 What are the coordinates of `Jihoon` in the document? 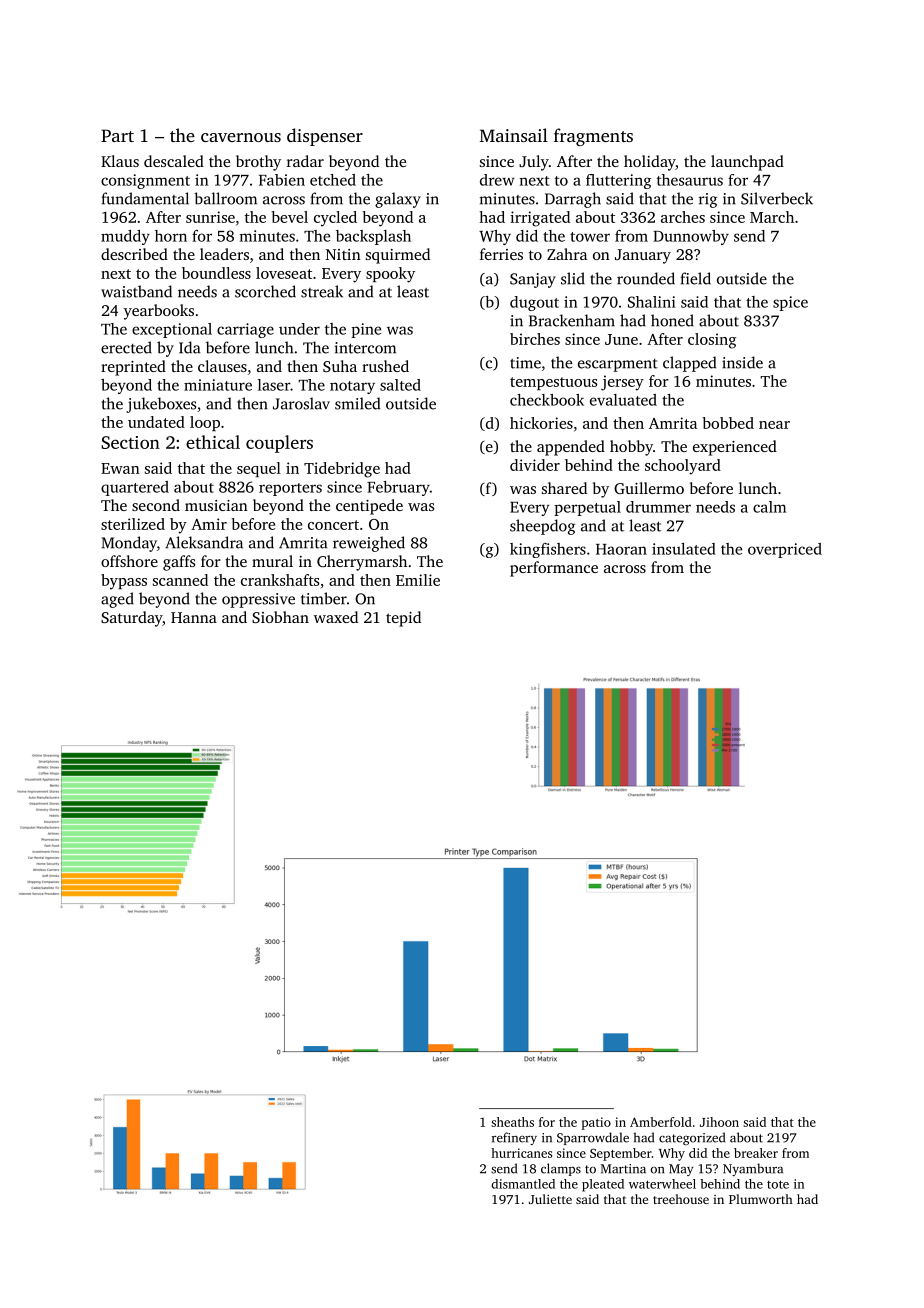 It's located at (719, 1122).
